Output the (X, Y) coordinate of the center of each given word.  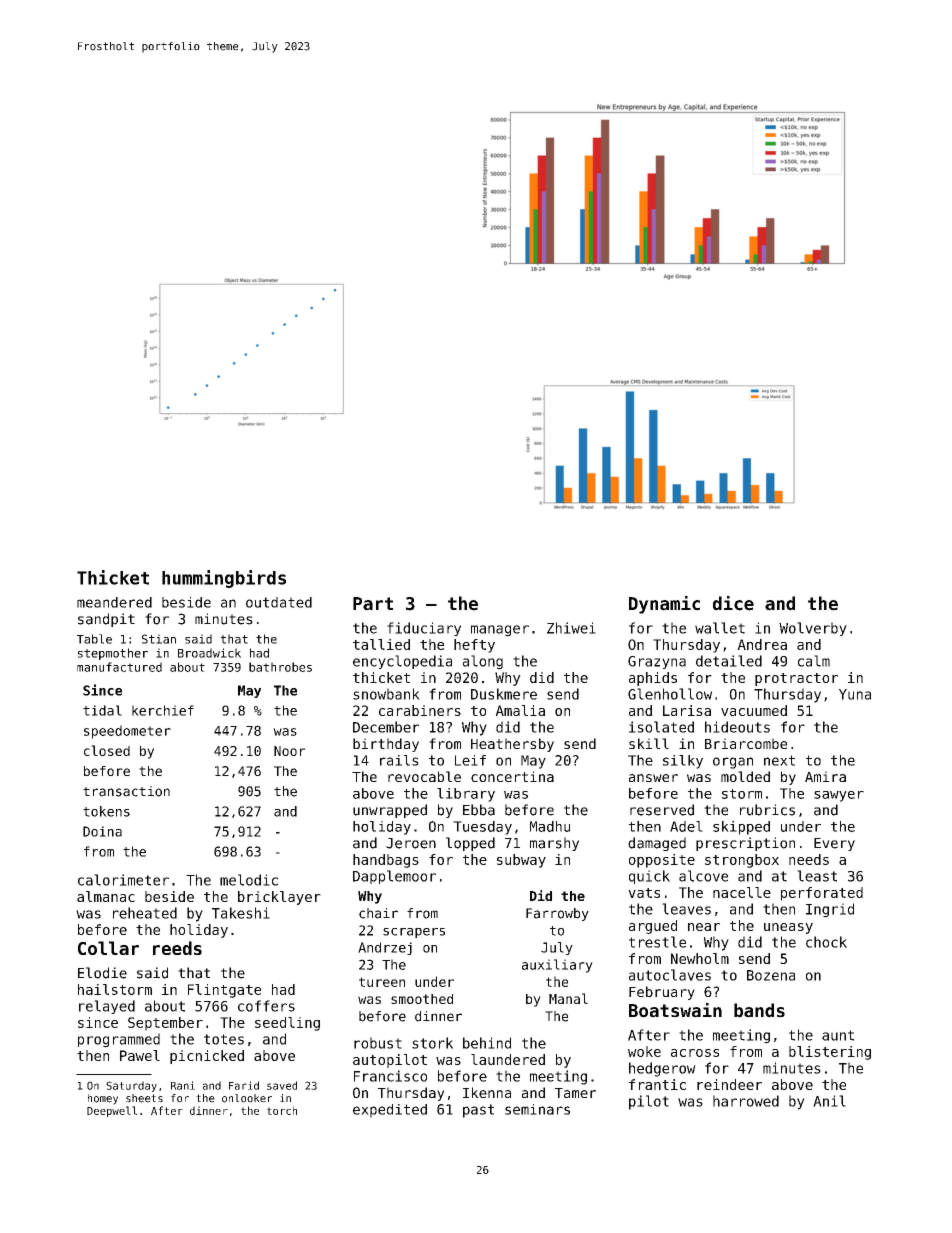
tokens (106, 811)
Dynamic (664, 605)
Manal (568, 998)
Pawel (140, 1055)
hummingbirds (224, 579)
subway (521, 861)
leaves (686, 909)
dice (733, 603)
